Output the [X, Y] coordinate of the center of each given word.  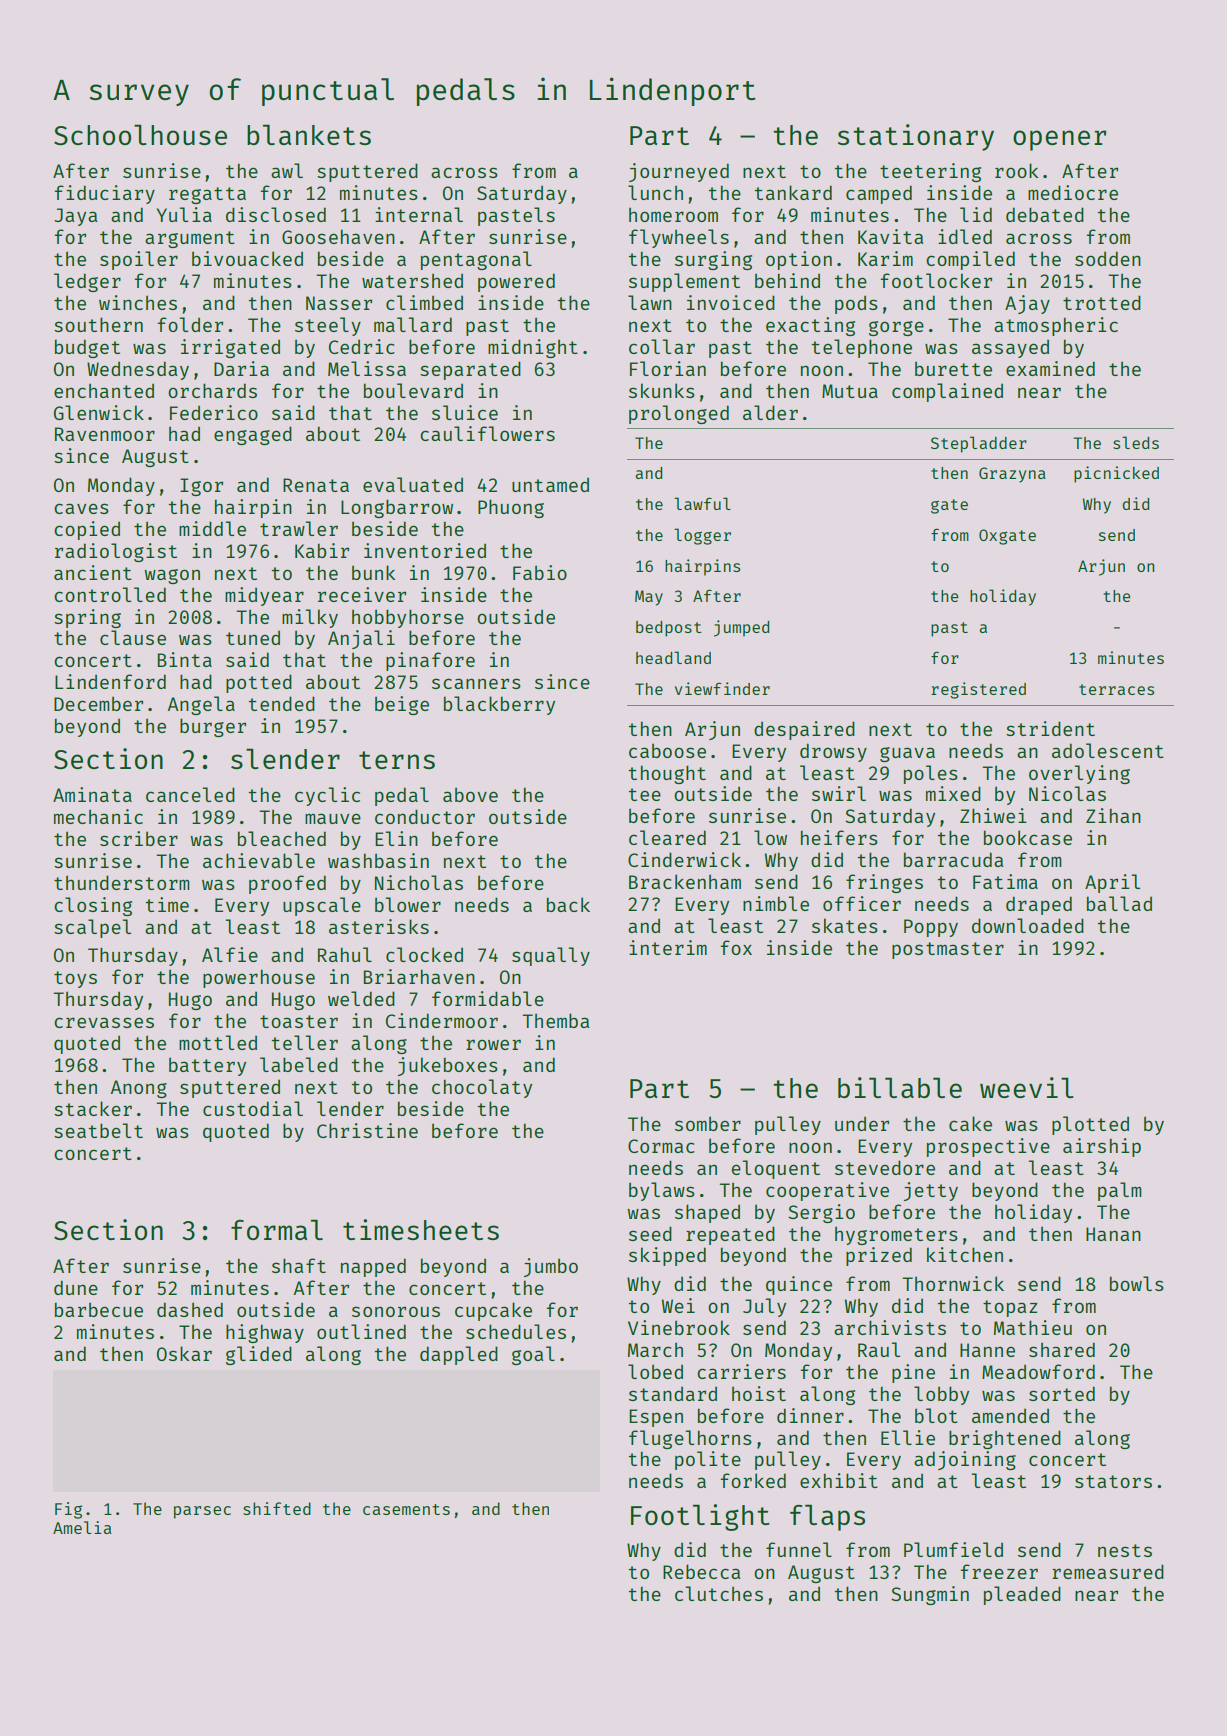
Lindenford [110, 681]
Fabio [540, 572]
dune [76, 1287]
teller [305, 1042]
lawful [702, 503]
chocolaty [482, 1088]
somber [708, 1123]
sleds [1136, 442]
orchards [212, 390]
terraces [1116, 689]
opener [1059, 140]
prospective [988, 1147]
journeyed [679, 172]
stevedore [885, 1167]
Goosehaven [338, 237]
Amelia [82, 1527]
